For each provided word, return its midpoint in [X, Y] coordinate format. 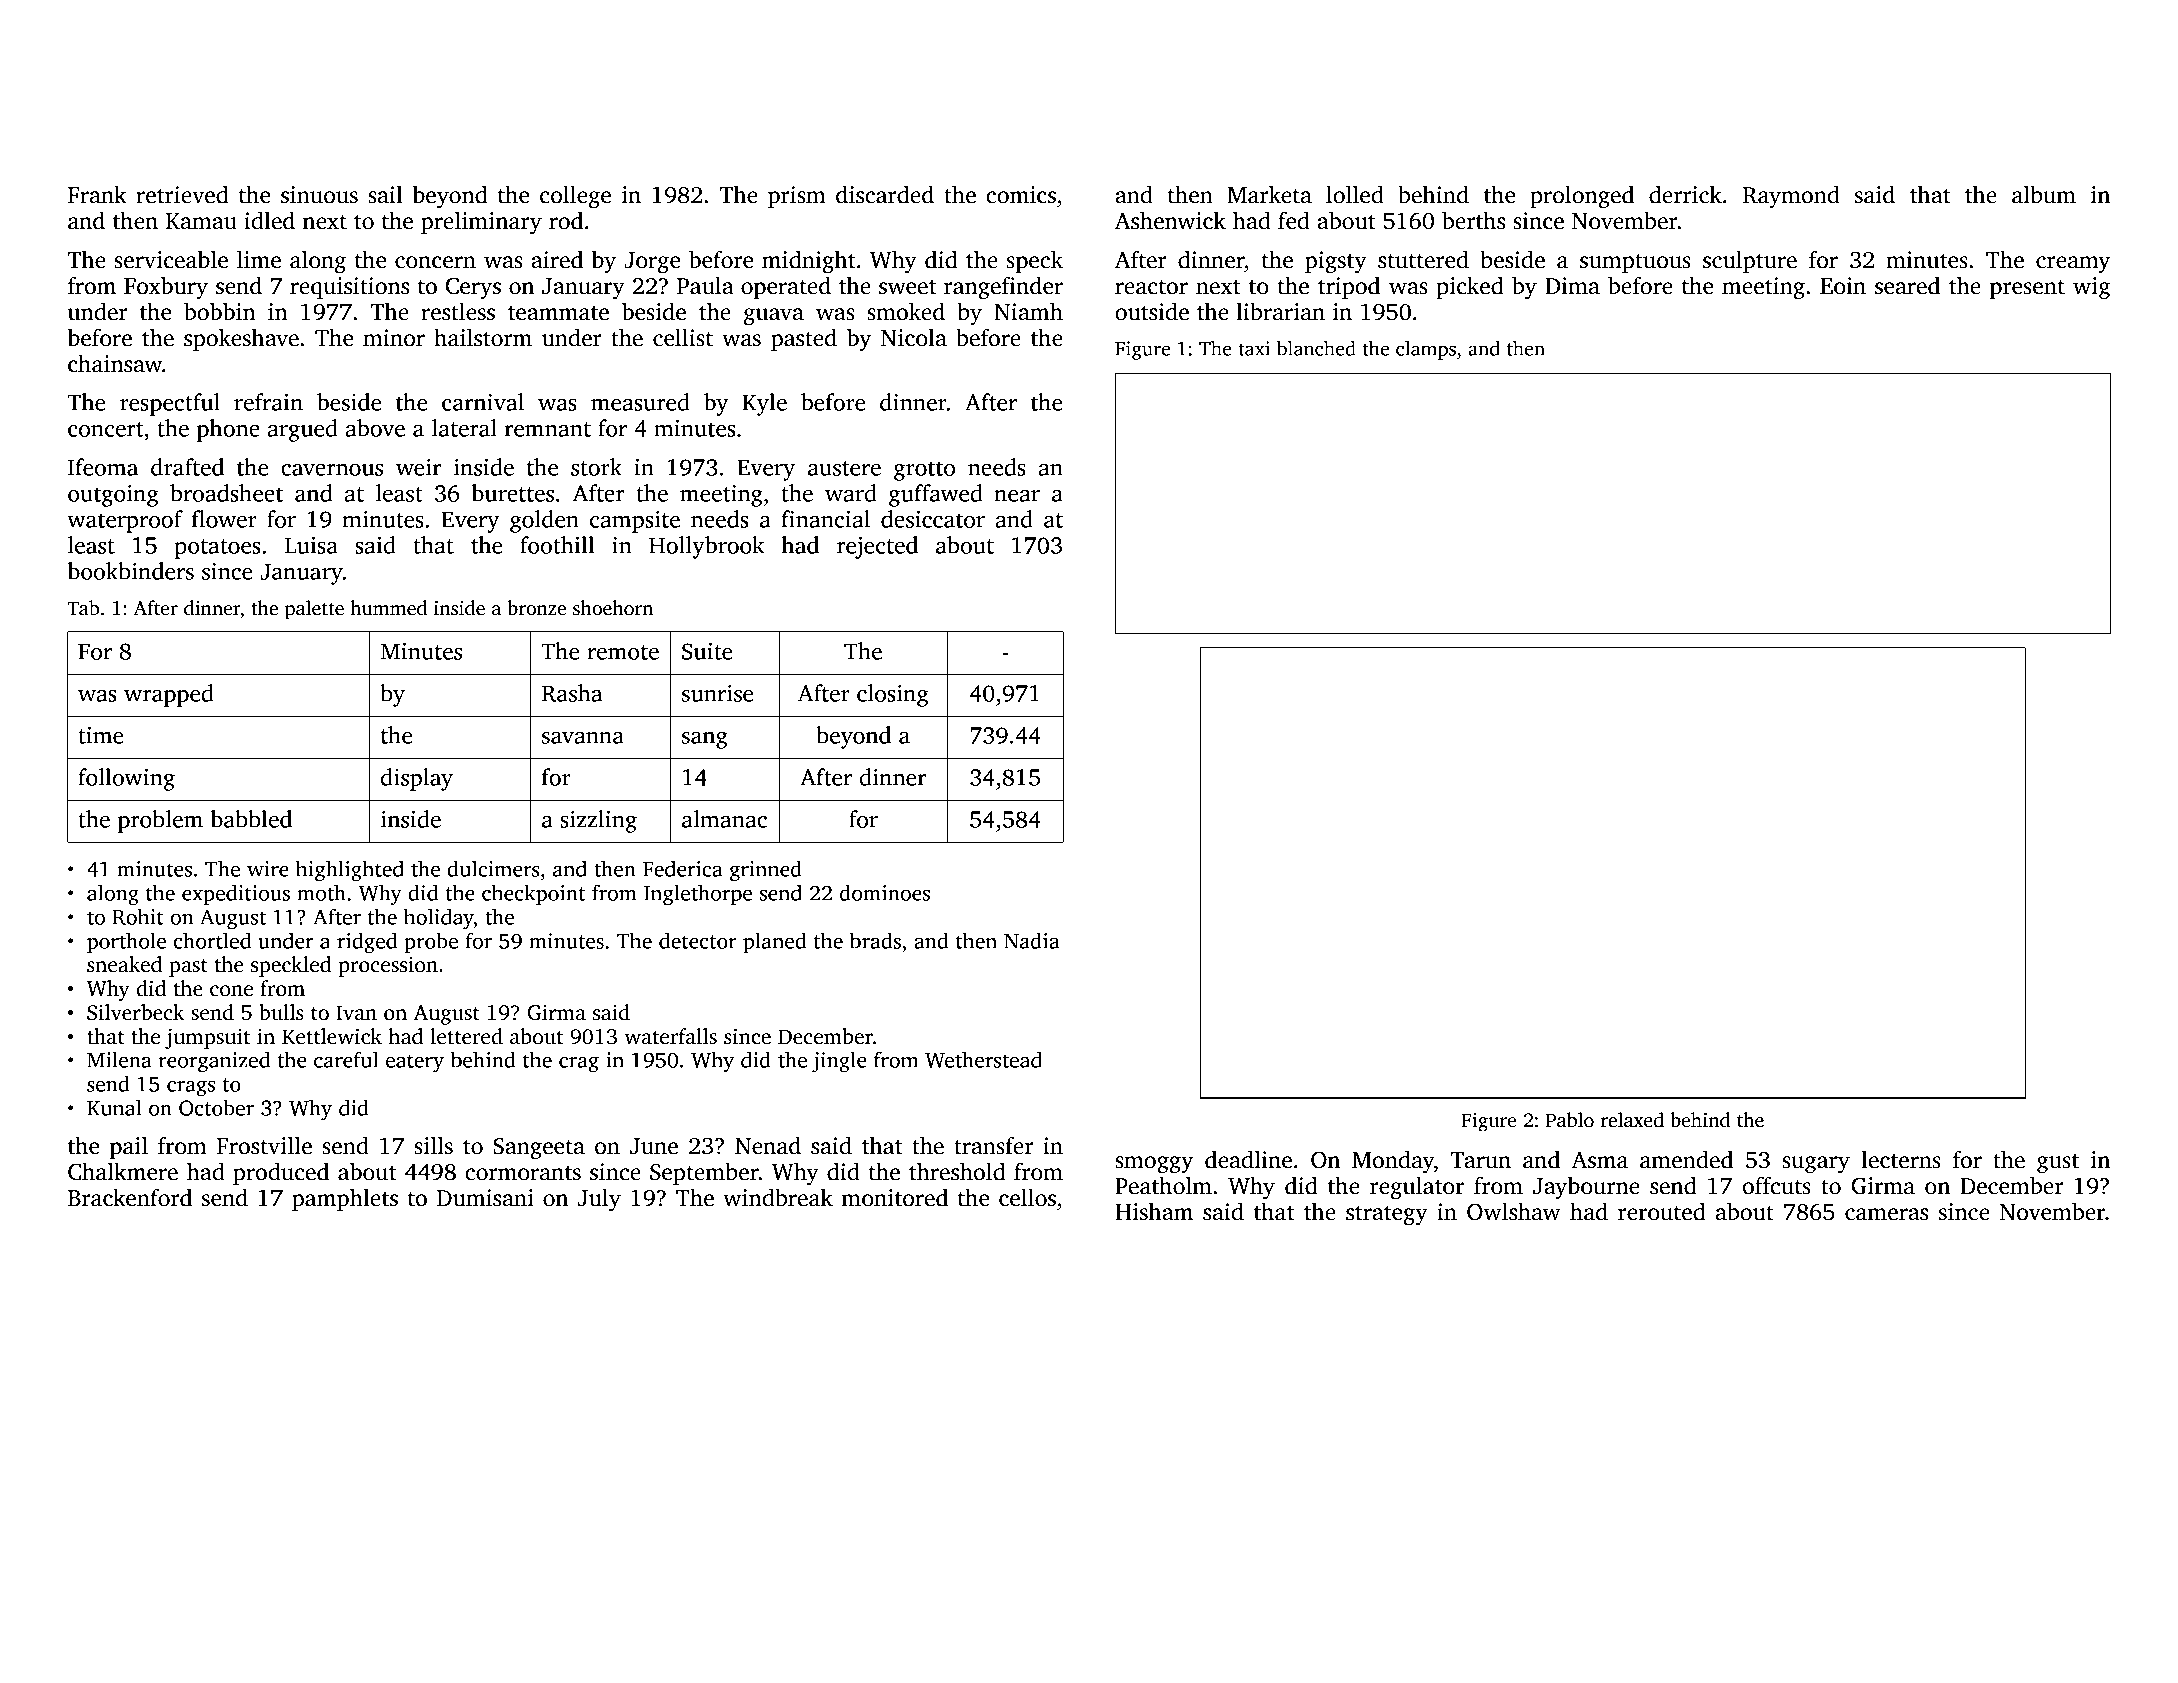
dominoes [885, 892]
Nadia [1031, 940]
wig [2091, 288]
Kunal [114, 1107]
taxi [1254, 348]
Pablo [1570, 1120]
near [1017, 496]
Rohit [138, 916]
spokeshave [241, 339]
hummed [388, 608]
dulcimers [493, 868]
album [2044, 194]
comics [1021, 195]
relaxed [1632, 1120]
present [2027, 289]
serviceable [171, 259]
